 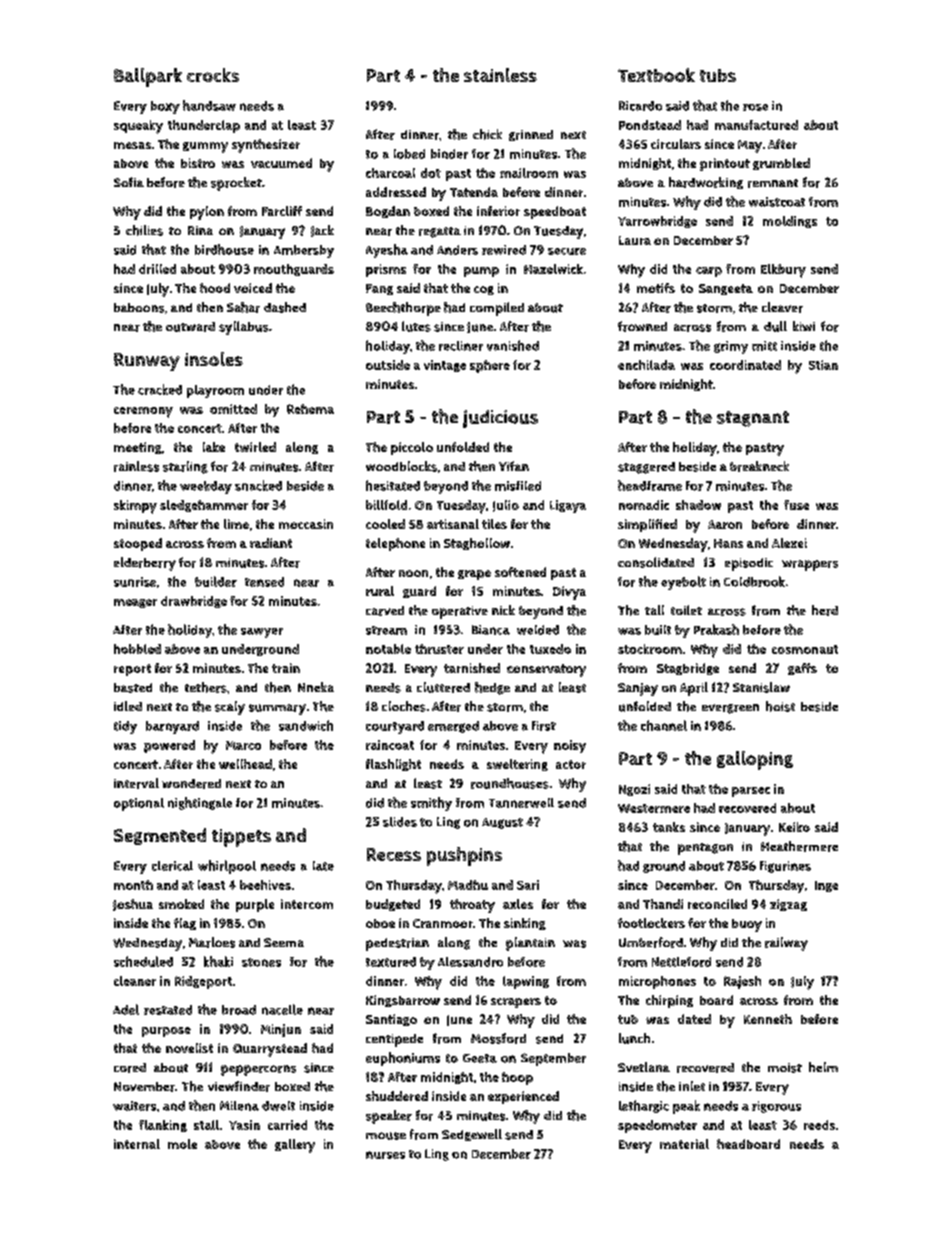 What do you see at coordinates (139, 308) in the page?
I see `baboons` at bounding box center [139, 308].
